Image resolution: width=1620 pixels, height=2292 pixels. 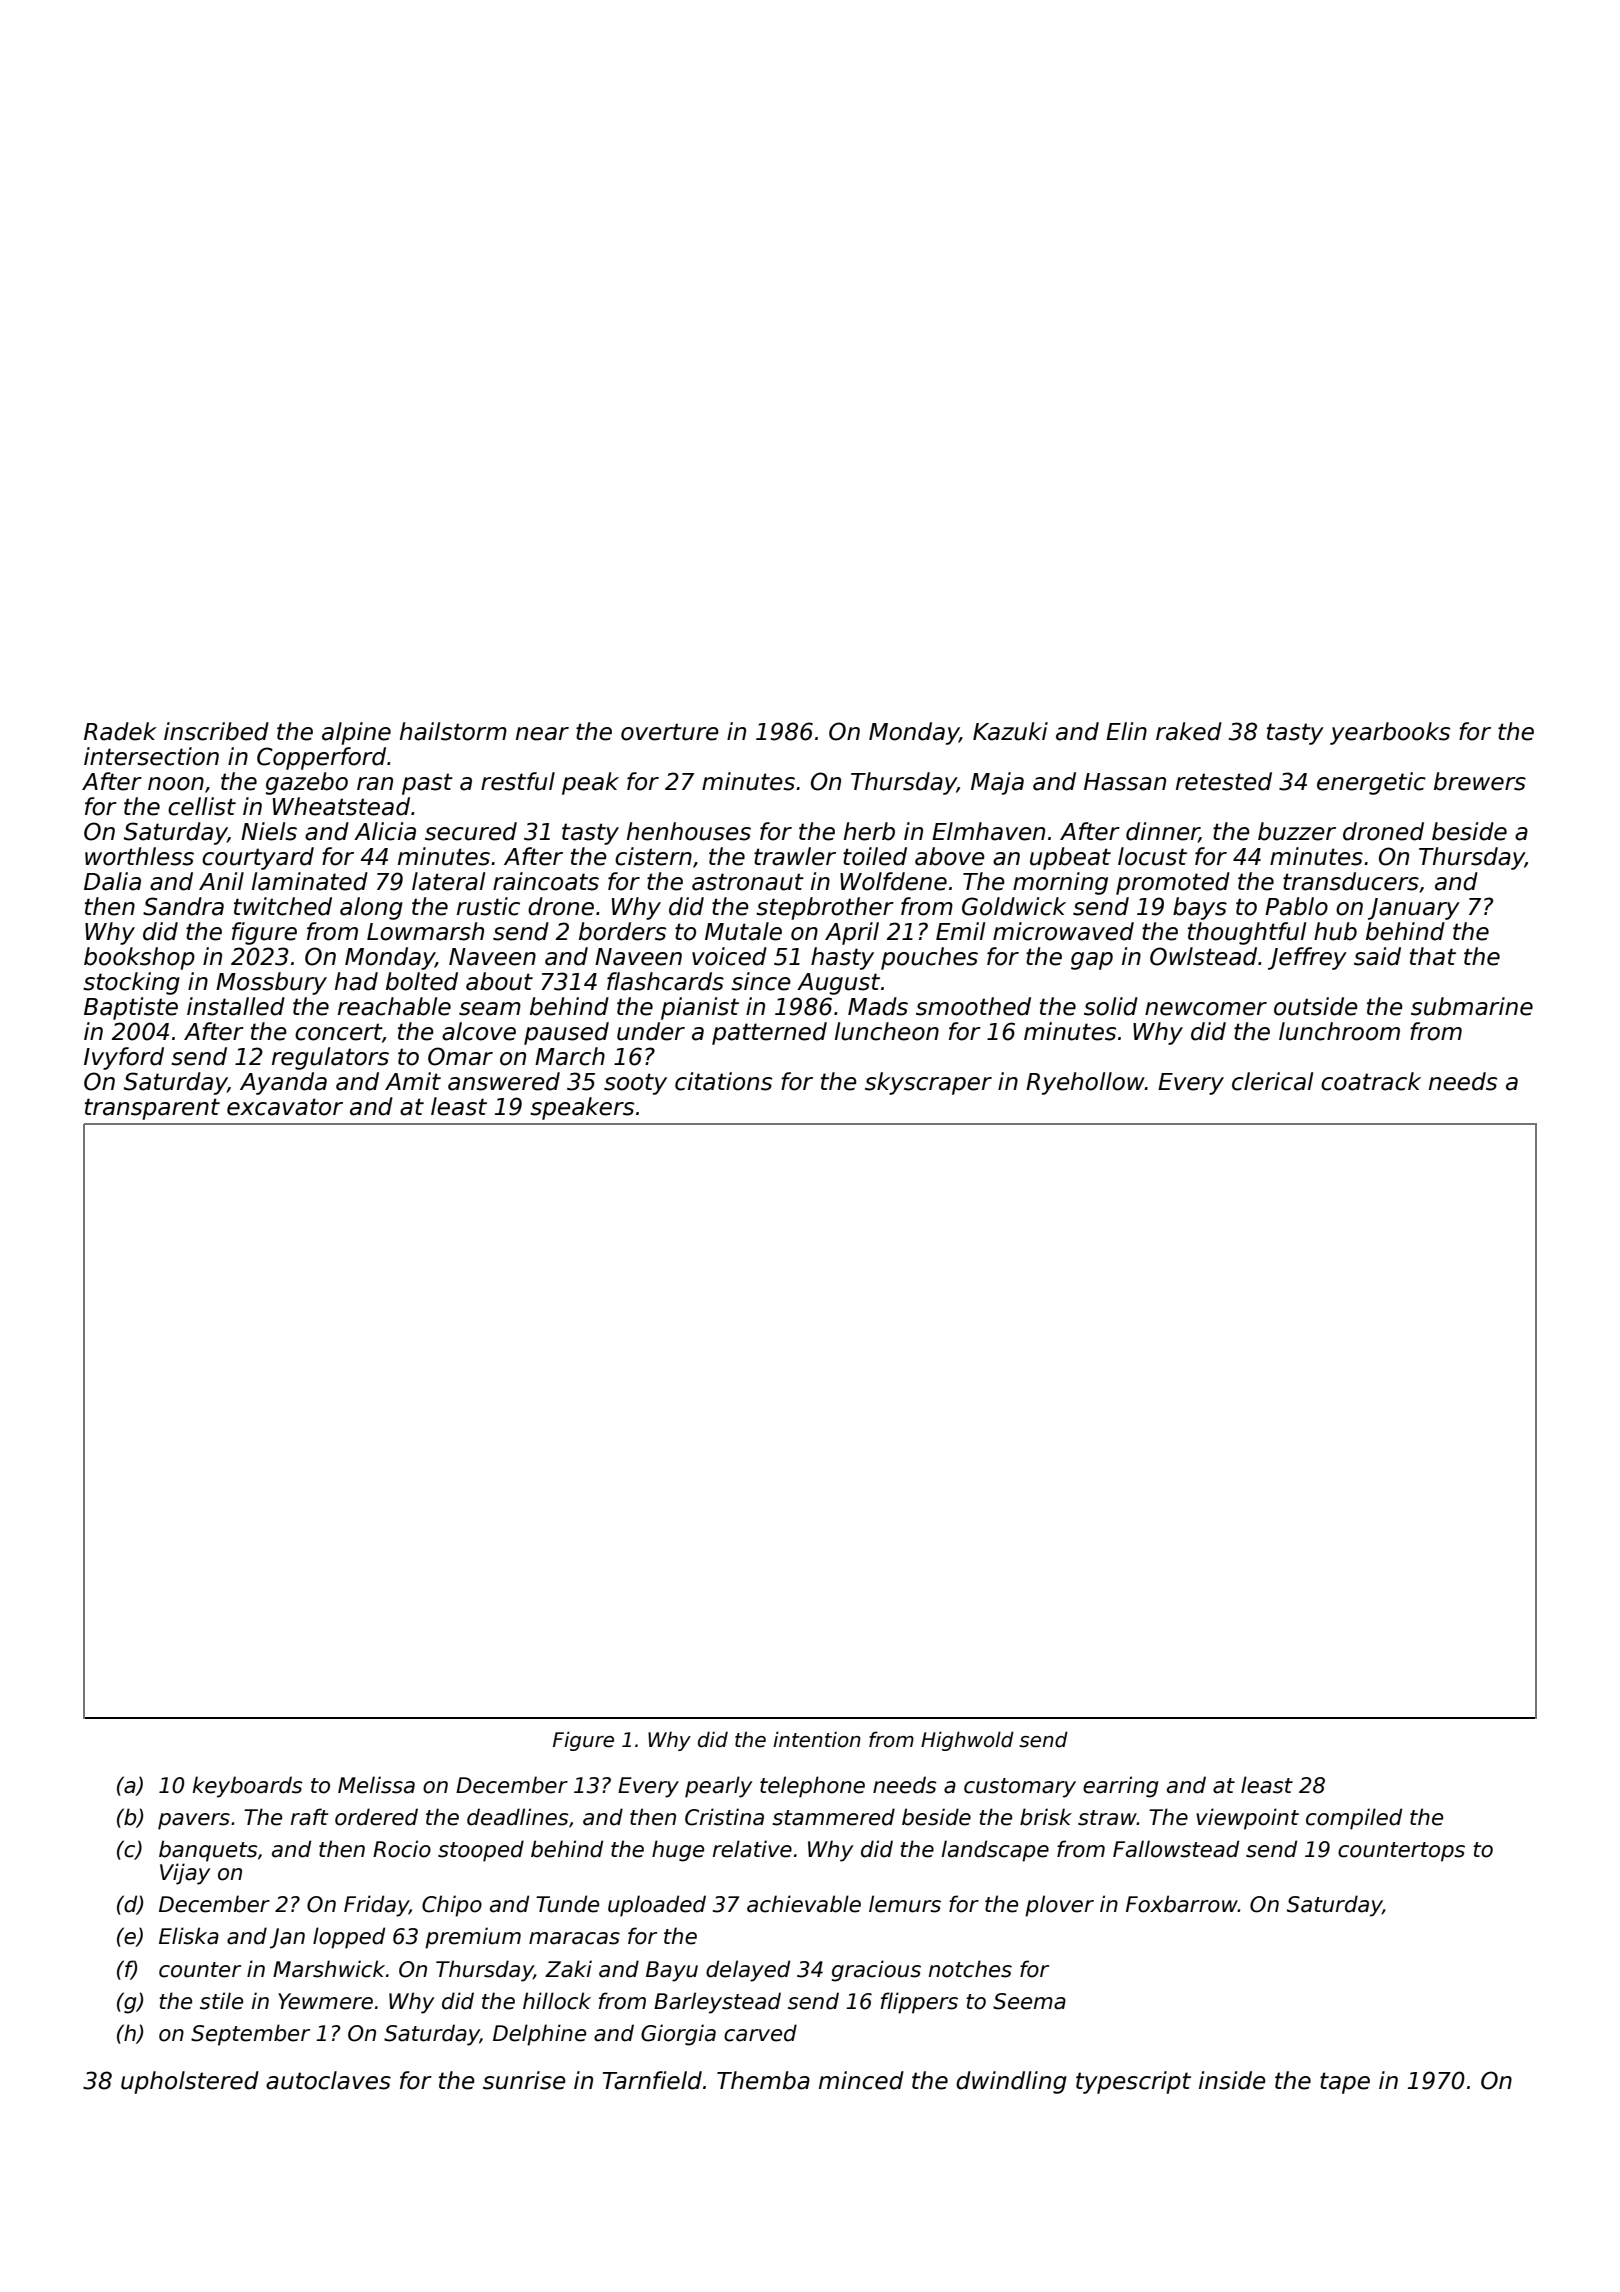 I want to click on autoclaves, so click(x=328, y=2080).
